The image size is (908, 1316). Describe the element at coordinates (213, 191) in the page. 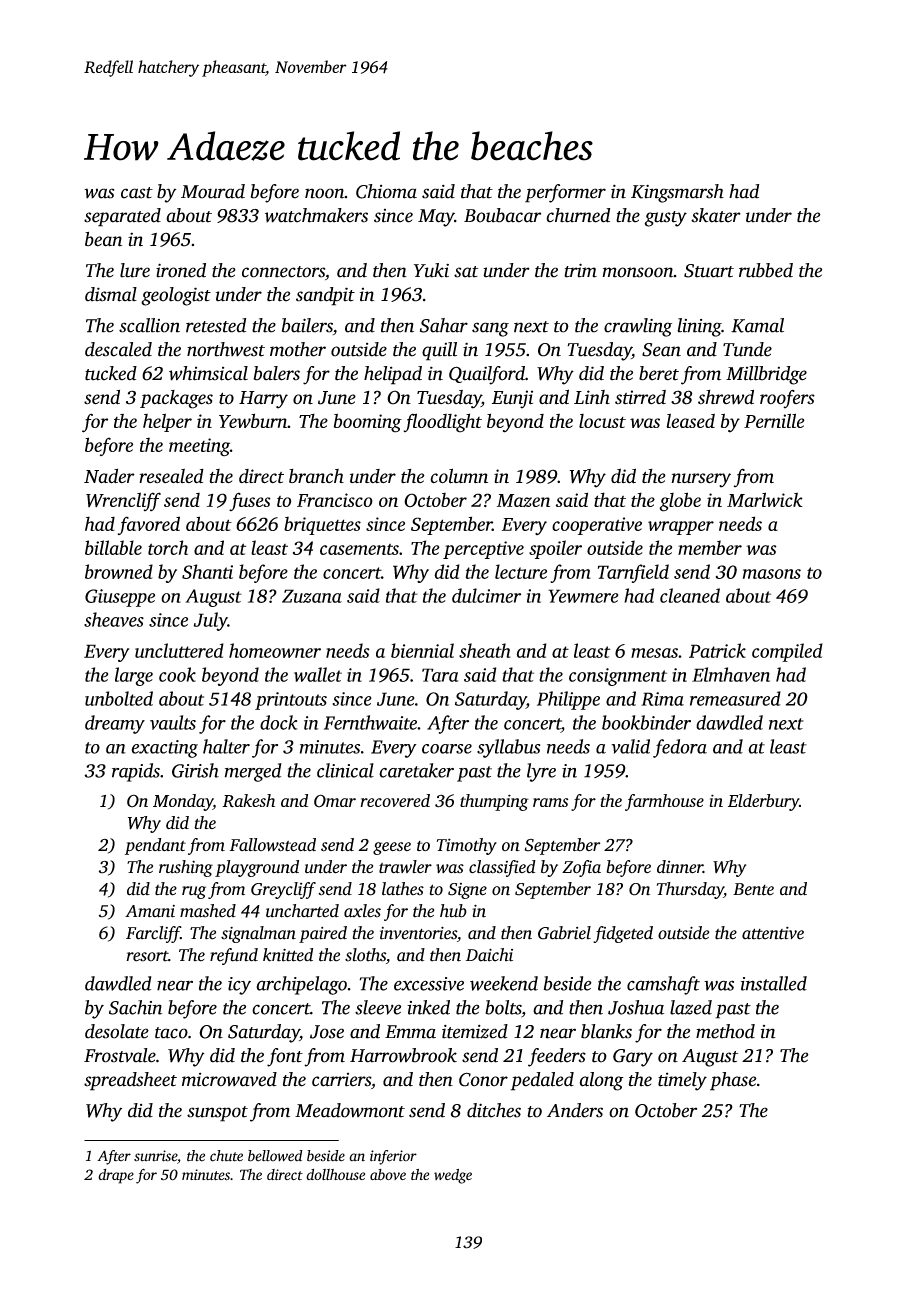

I see `Mourad` at that location.
